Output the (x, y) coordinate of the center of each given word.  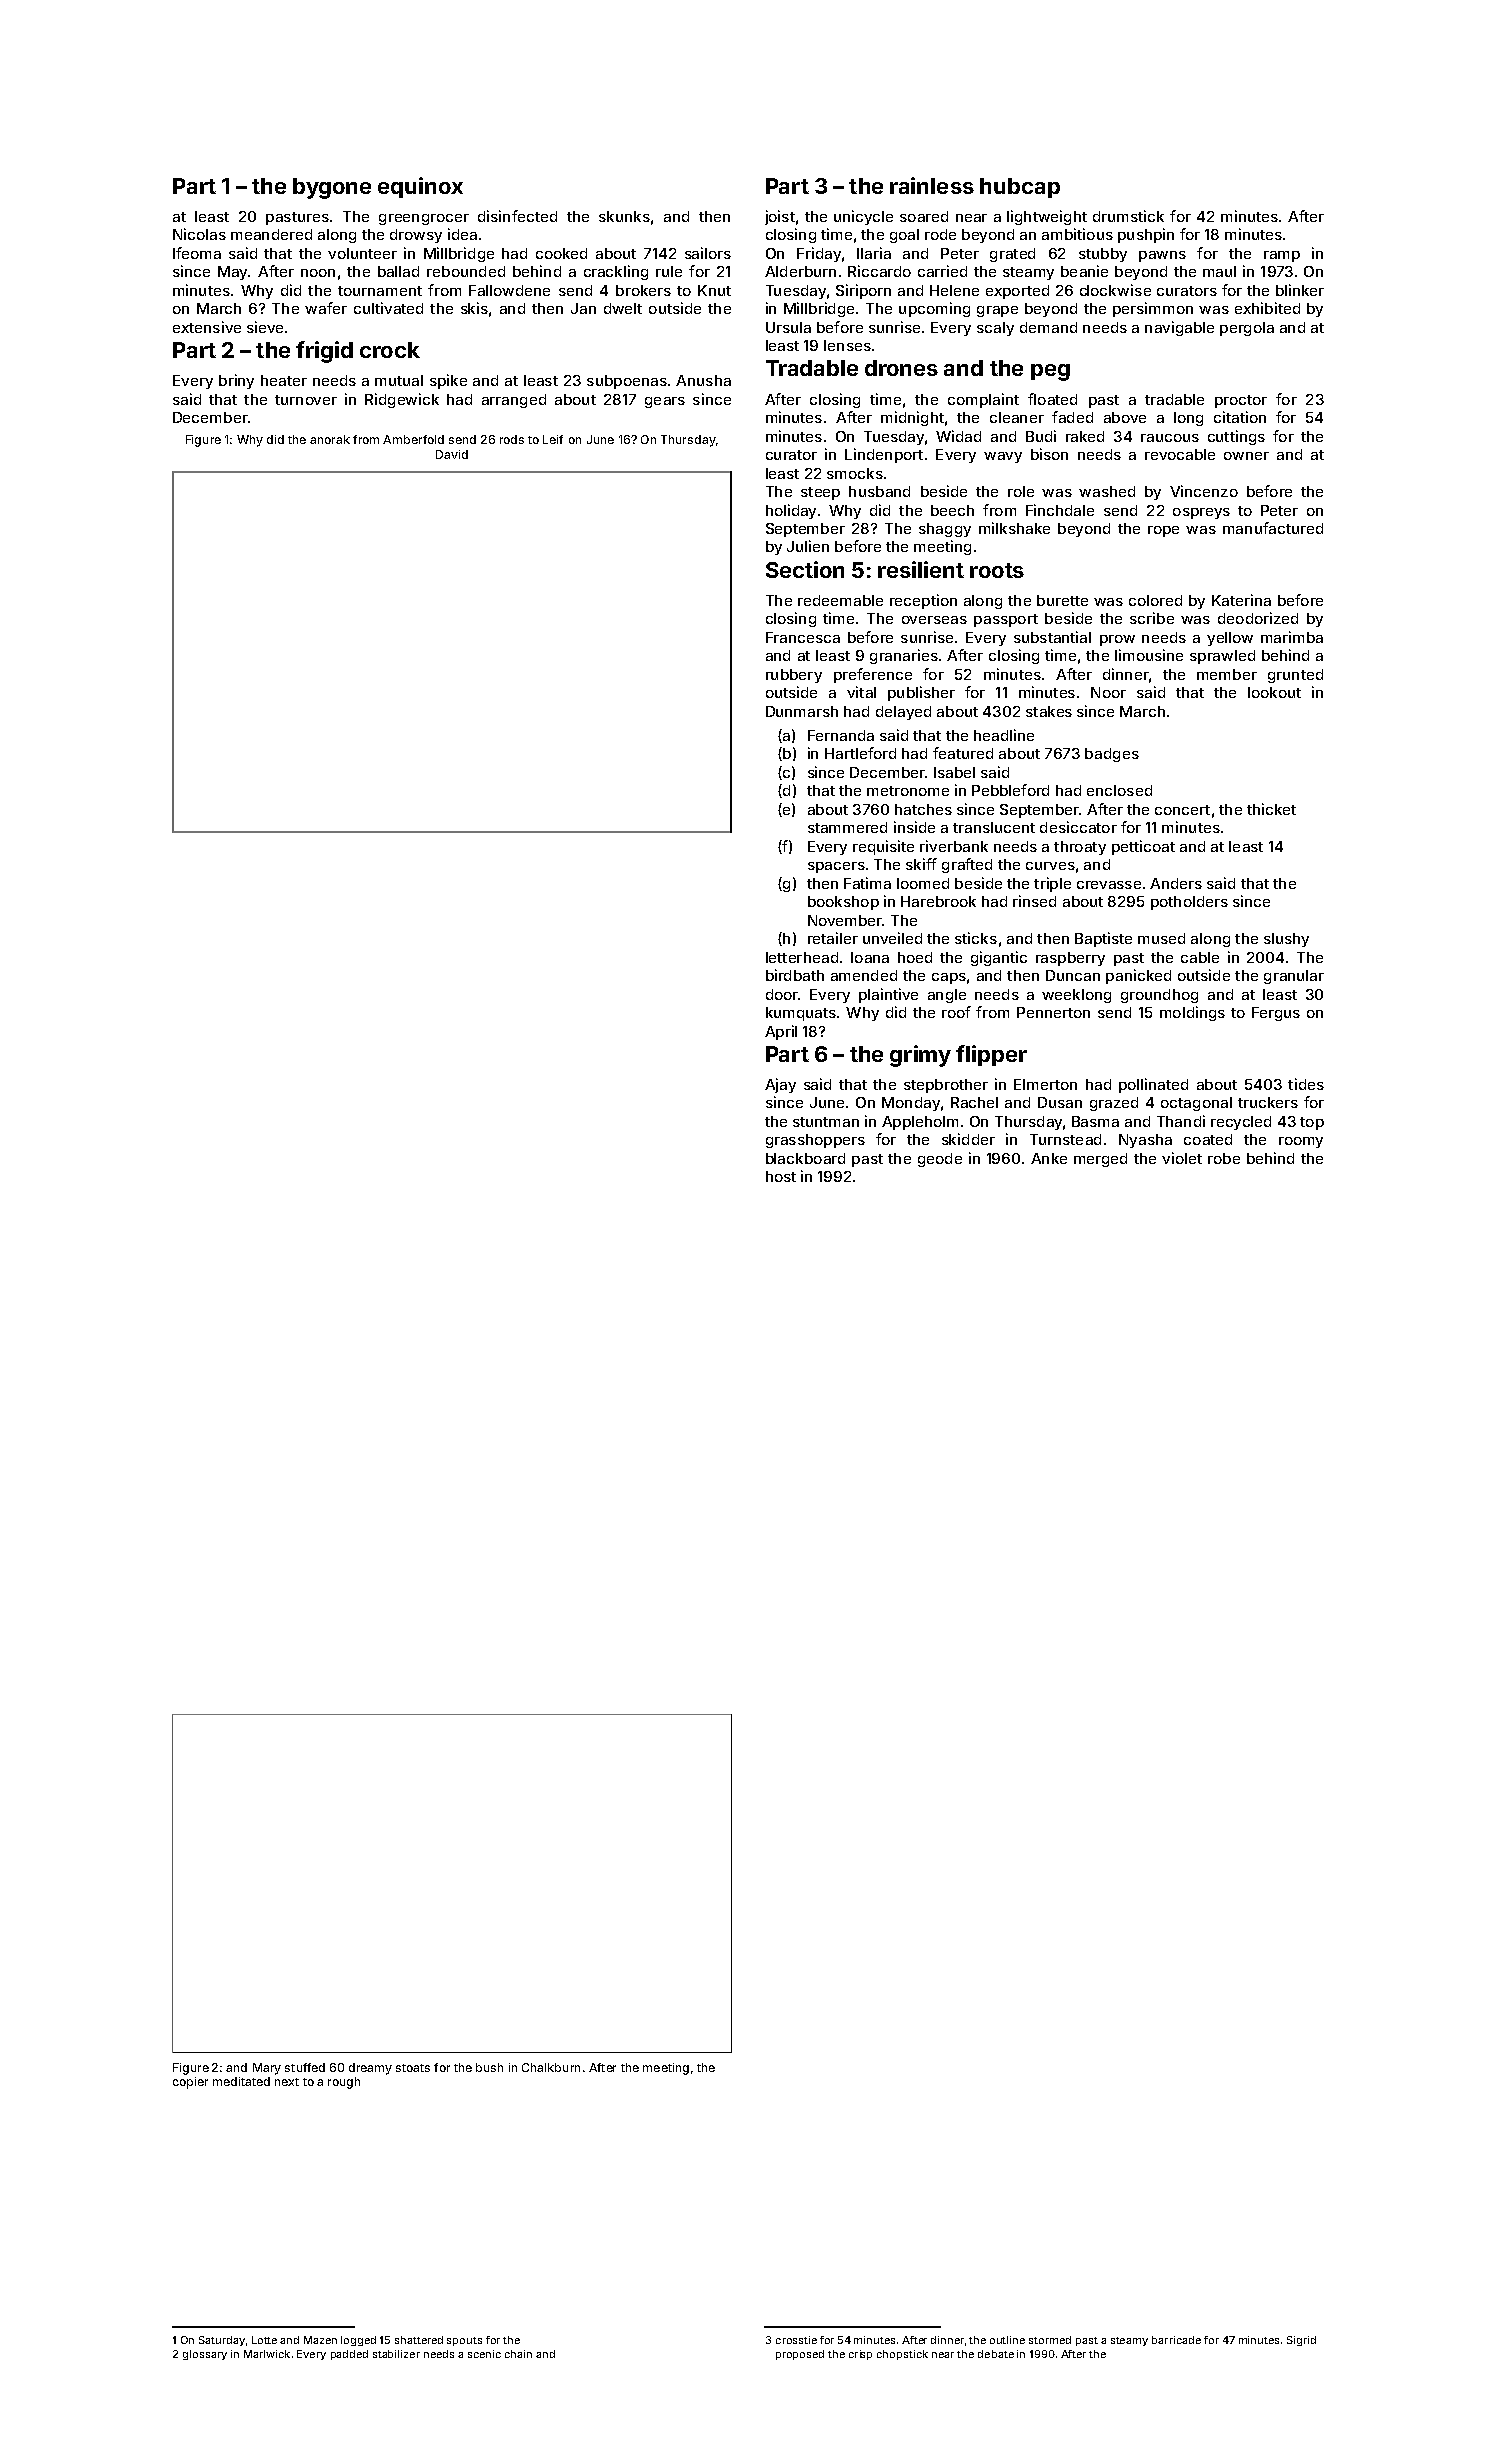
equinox (420, 187)
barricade (1176, 2340)
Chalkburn (551, 2067)
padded (349, 2355)
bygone (332, 188)
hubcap (1020, 188)
